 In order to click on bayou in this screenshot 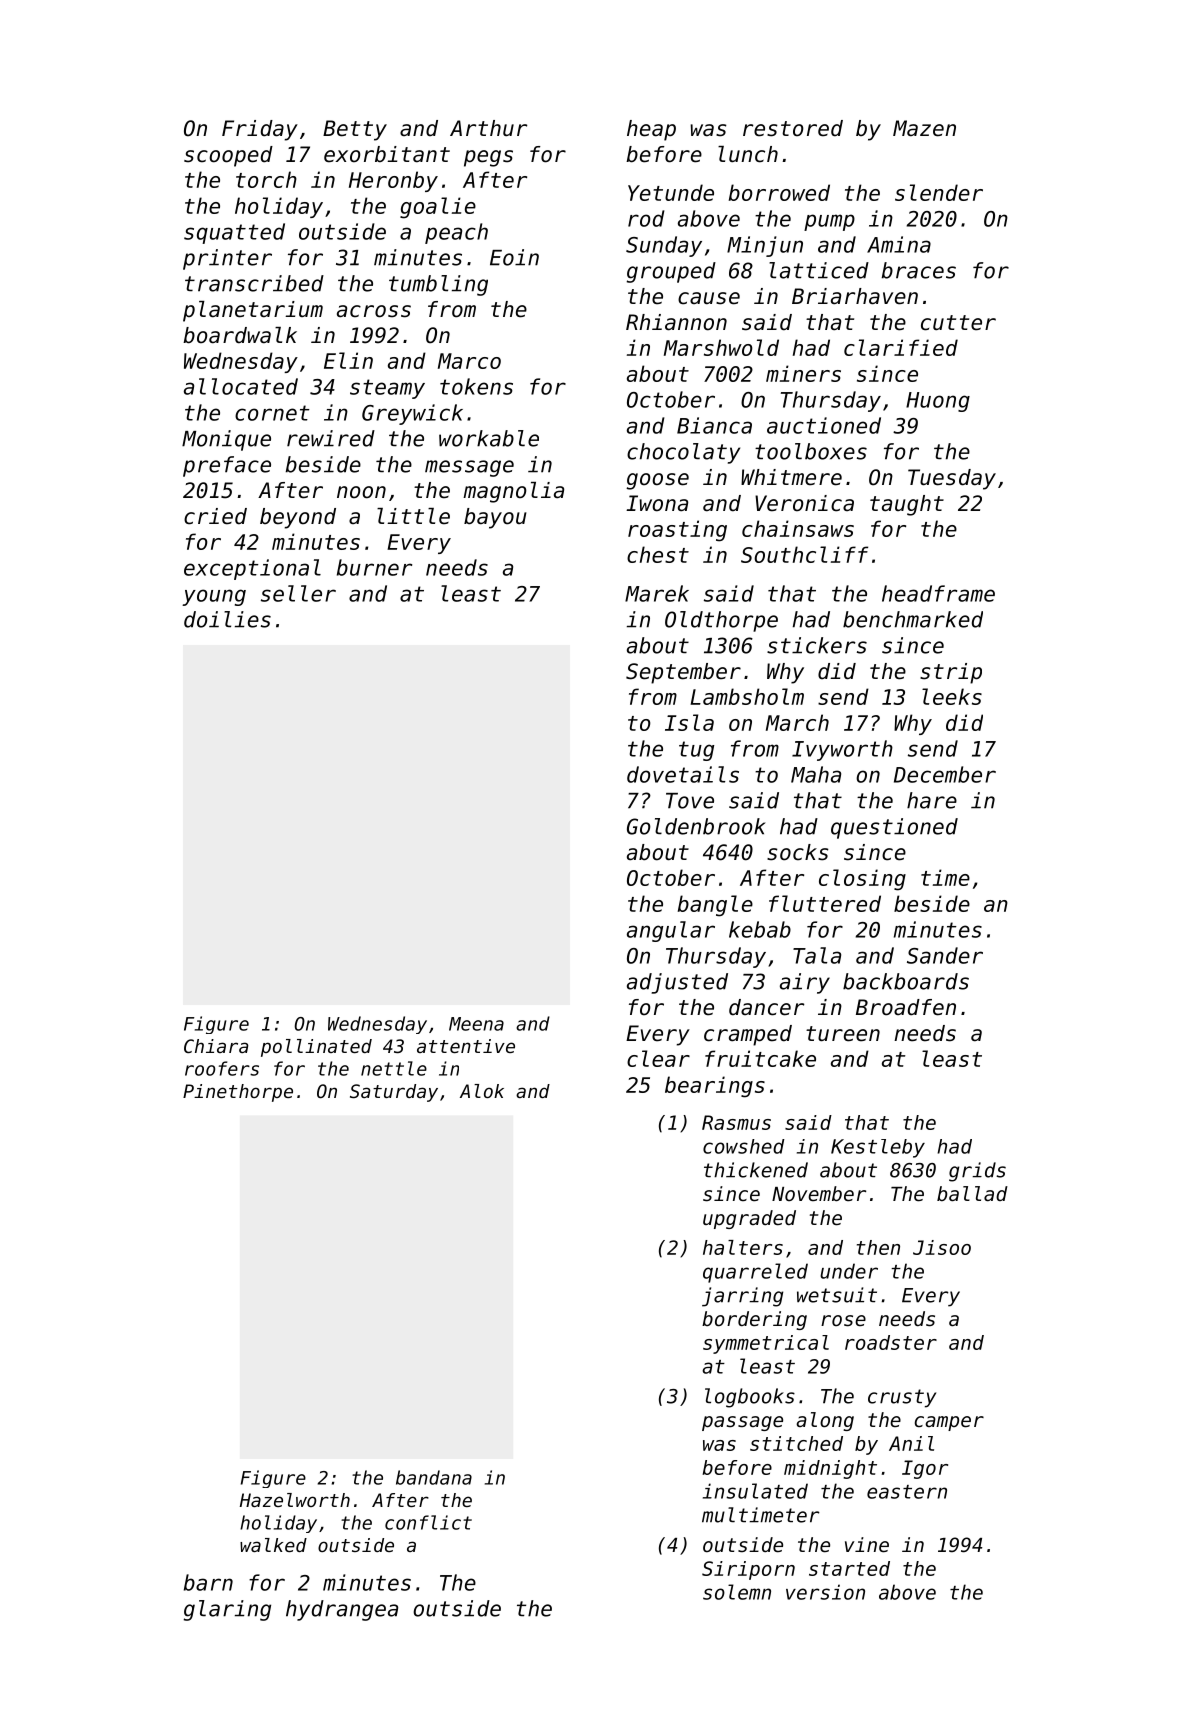, I will do `click(495, 518)`.
